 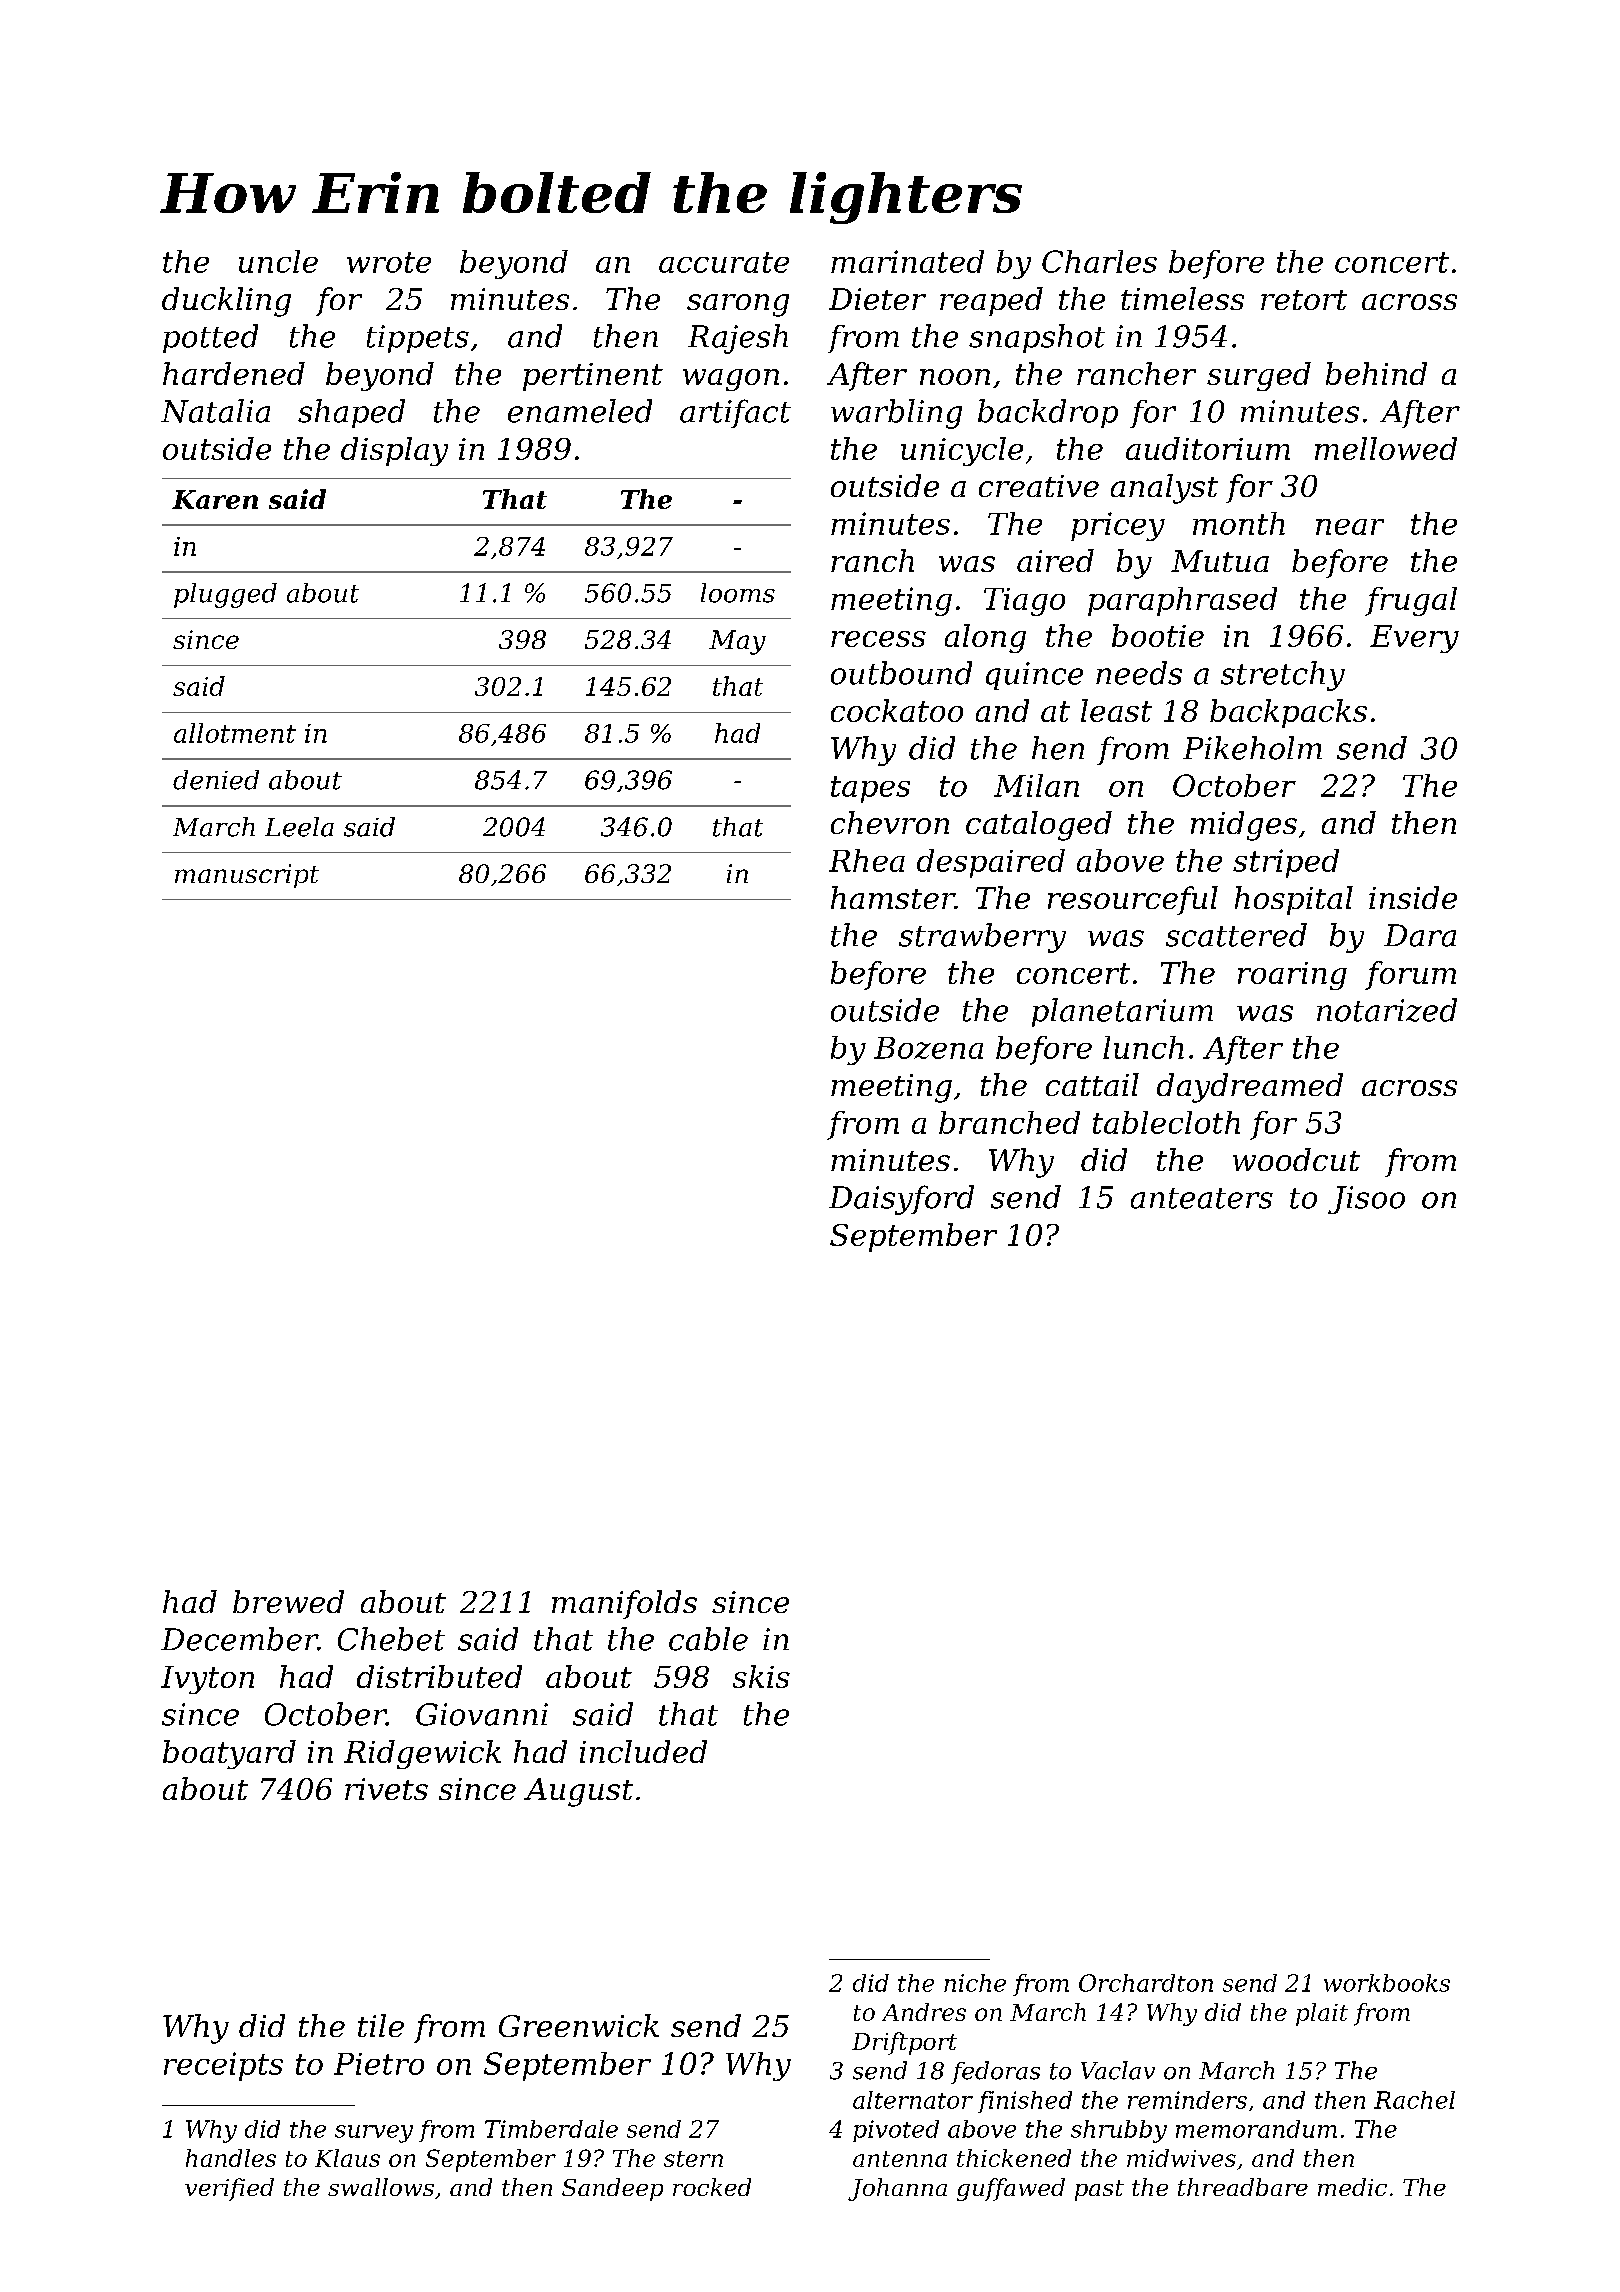 What do you see at coordinates (907, 261) in the screenshot?
I see `marinated` at bounding box center [907, 261].
